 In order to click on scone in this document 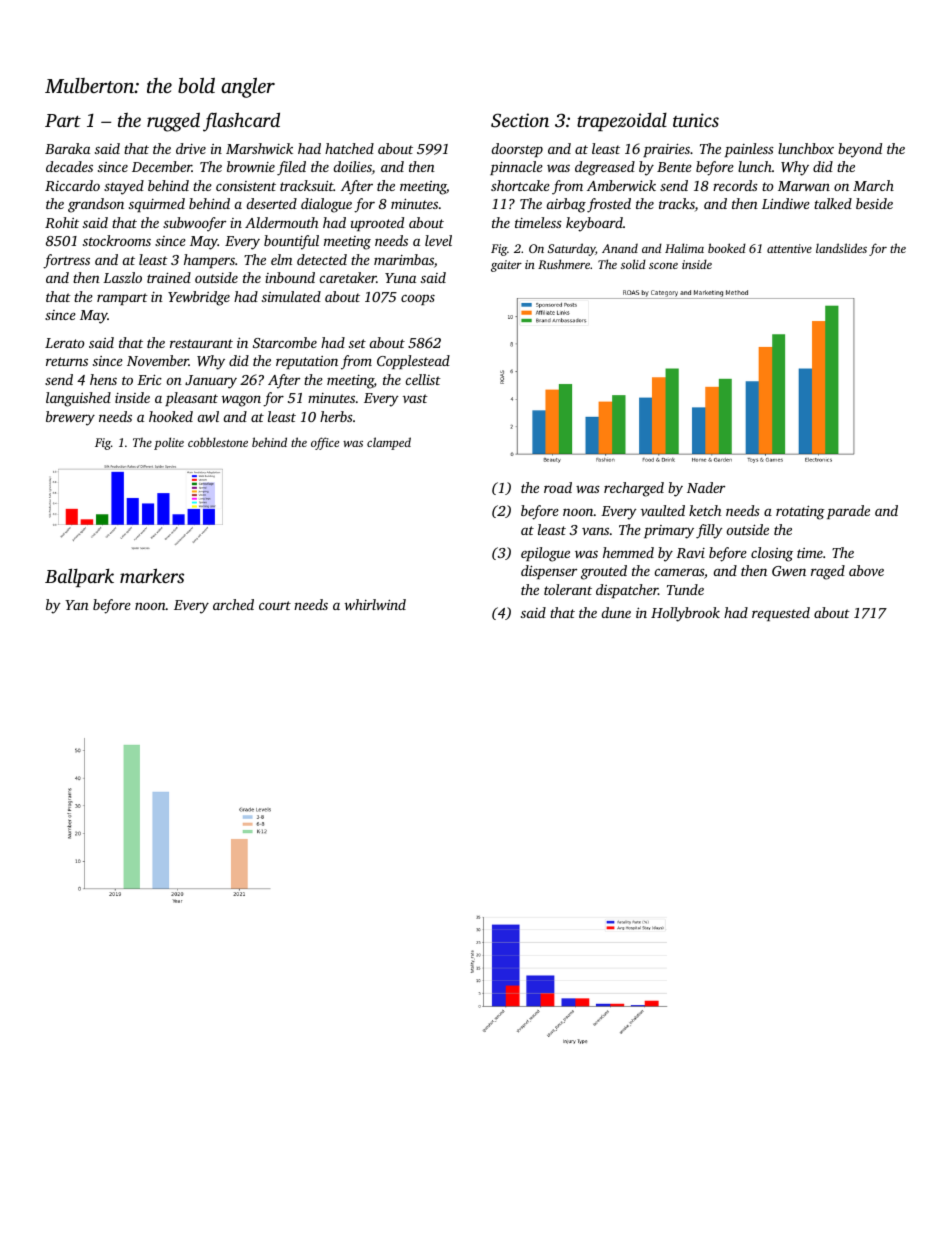, I will do `click(663, 266)`.
